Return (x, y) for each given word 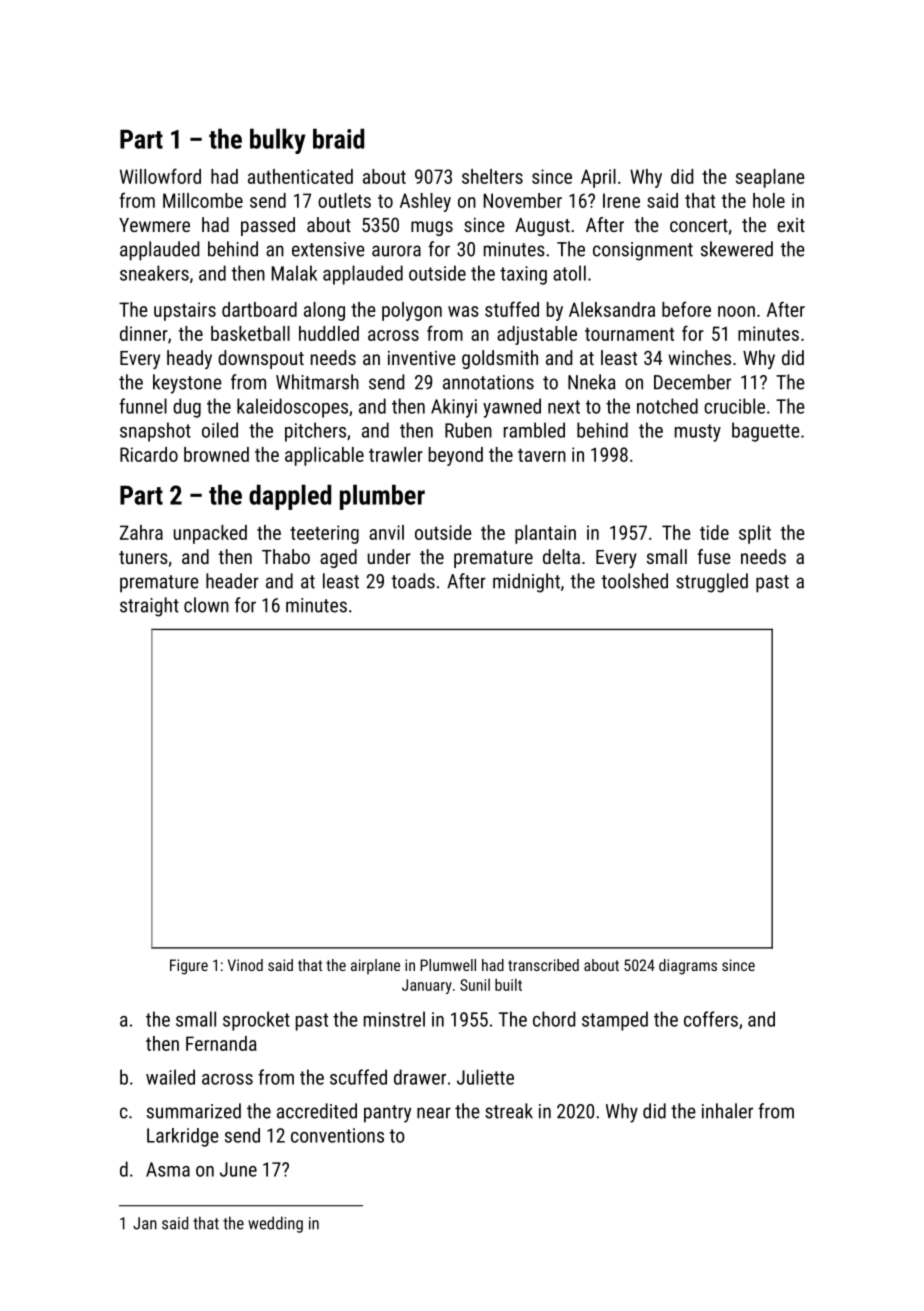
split (755, 534)
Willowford (160, 176)
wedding (275, 1224)
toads (413, 581)
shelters (492, 176)
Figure (189, 967)
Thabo (286, 556)
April (598, 178)
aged (338, 558)
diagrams (688, 967)
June (238, 1169)
